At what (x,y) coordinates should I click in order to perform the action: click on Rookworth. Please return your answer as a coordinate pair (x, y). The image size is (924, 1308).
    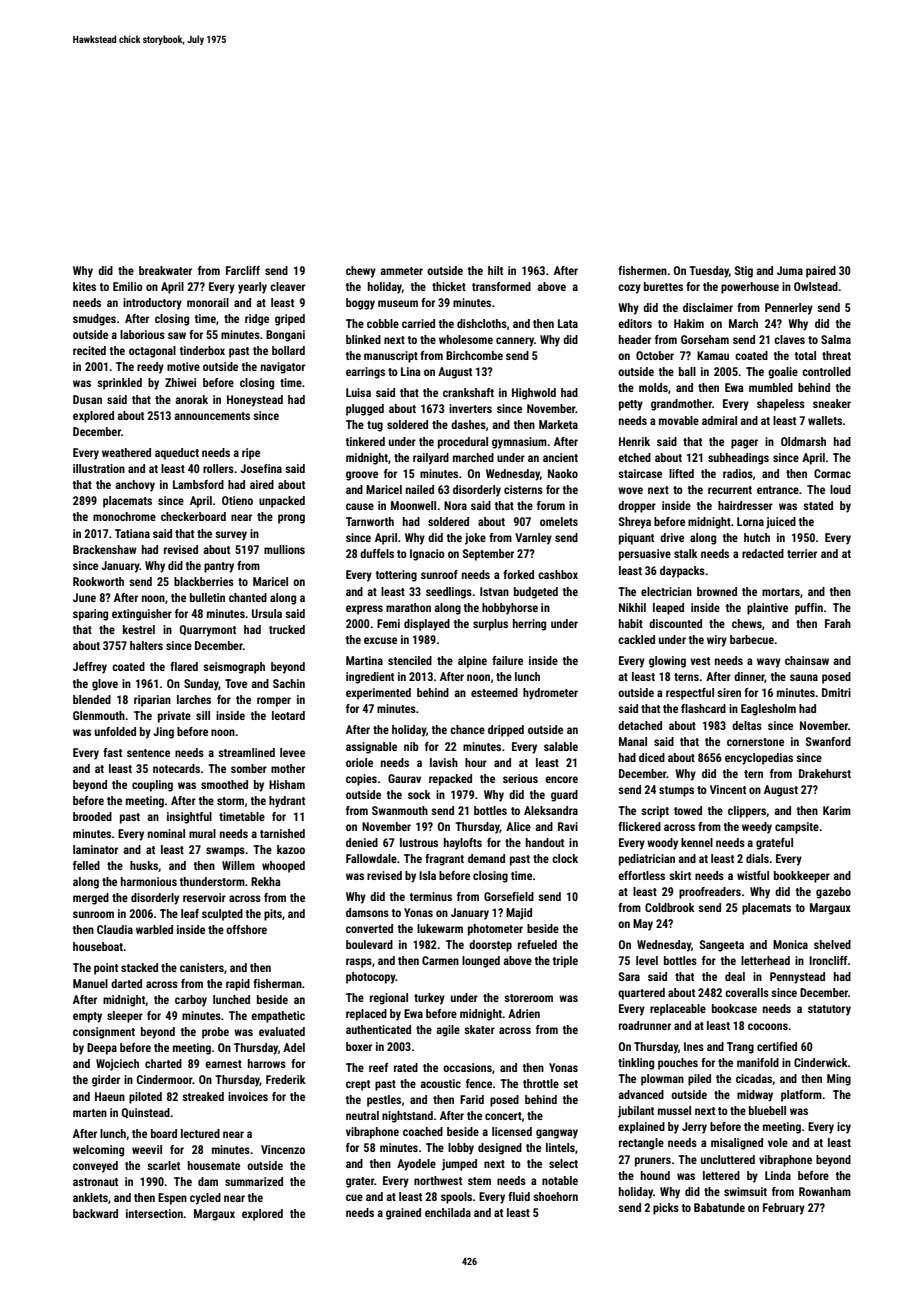
    Looking at the image, I should click on (98, 581).
